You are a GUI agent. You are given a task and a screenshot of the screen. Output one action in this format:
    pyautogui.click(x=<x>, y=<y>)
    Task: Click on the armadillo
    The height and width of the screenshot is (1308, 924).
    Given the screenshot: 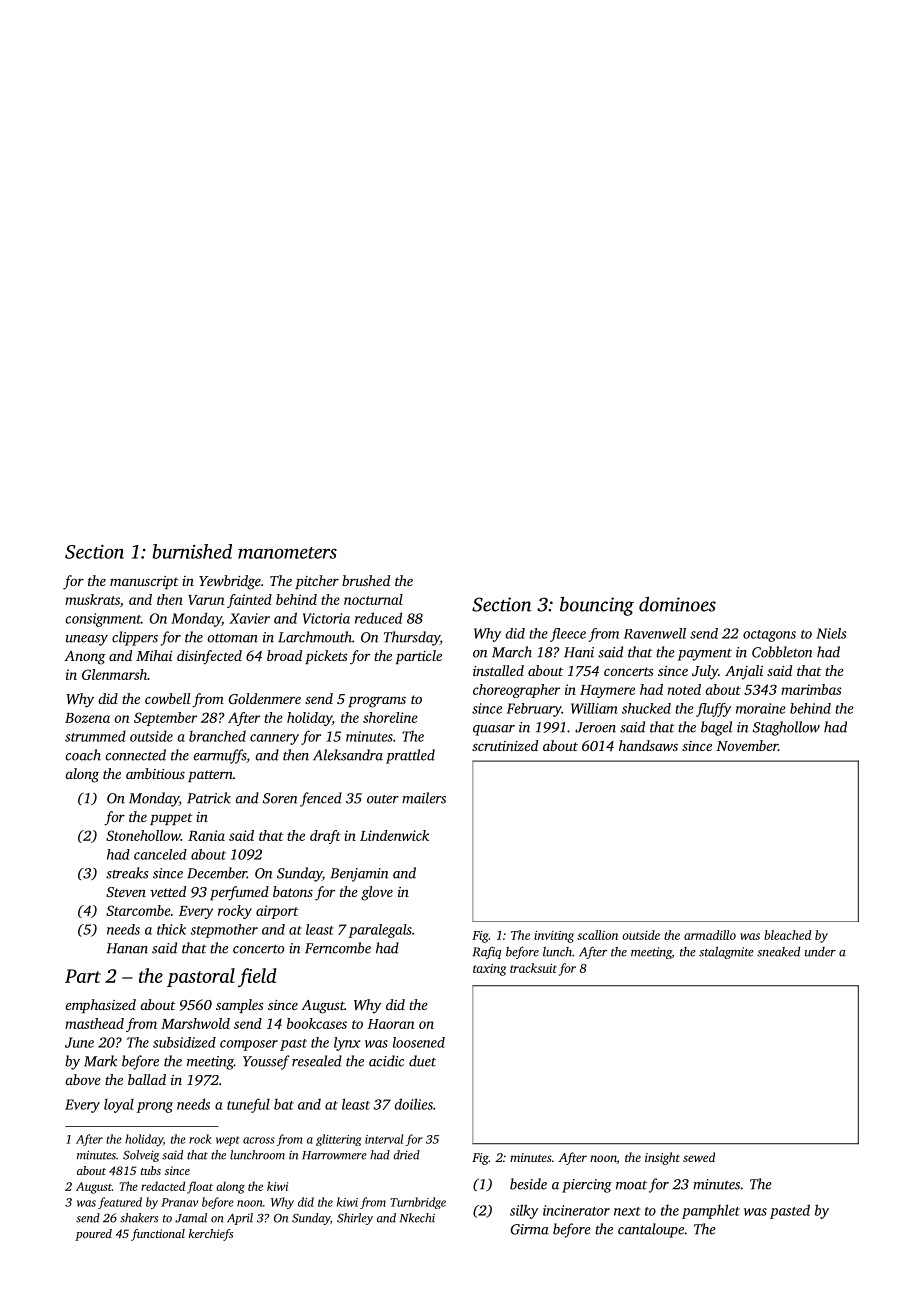 What is the action you would take?
    pyautogui.click(x=710, y=935)
